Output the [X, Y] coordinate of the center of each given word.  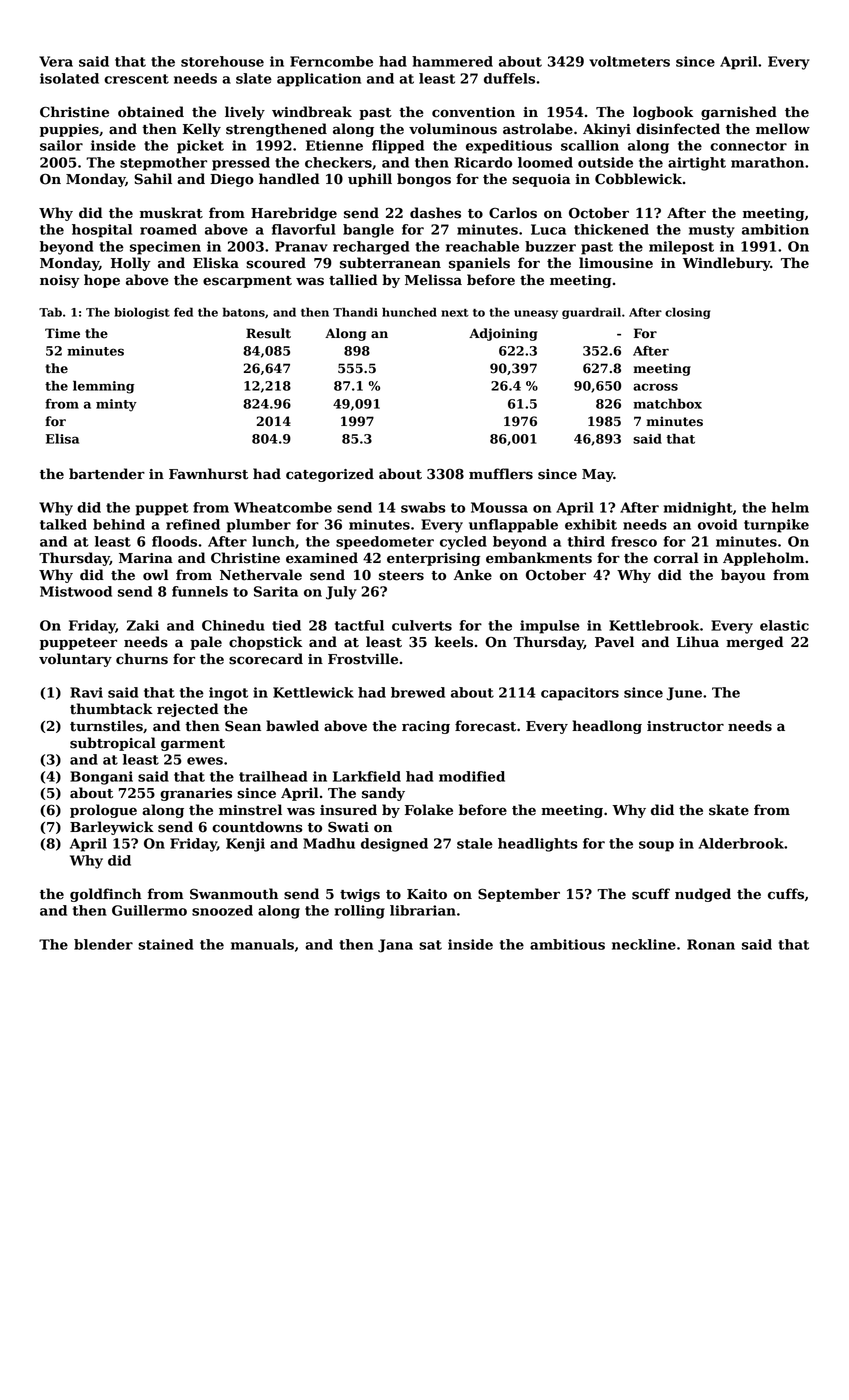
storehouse [222, 61]
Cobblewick [638, 179]
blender [103, 944]
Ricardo [483, 162]
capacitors [580, 694]
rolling [360, 912]
